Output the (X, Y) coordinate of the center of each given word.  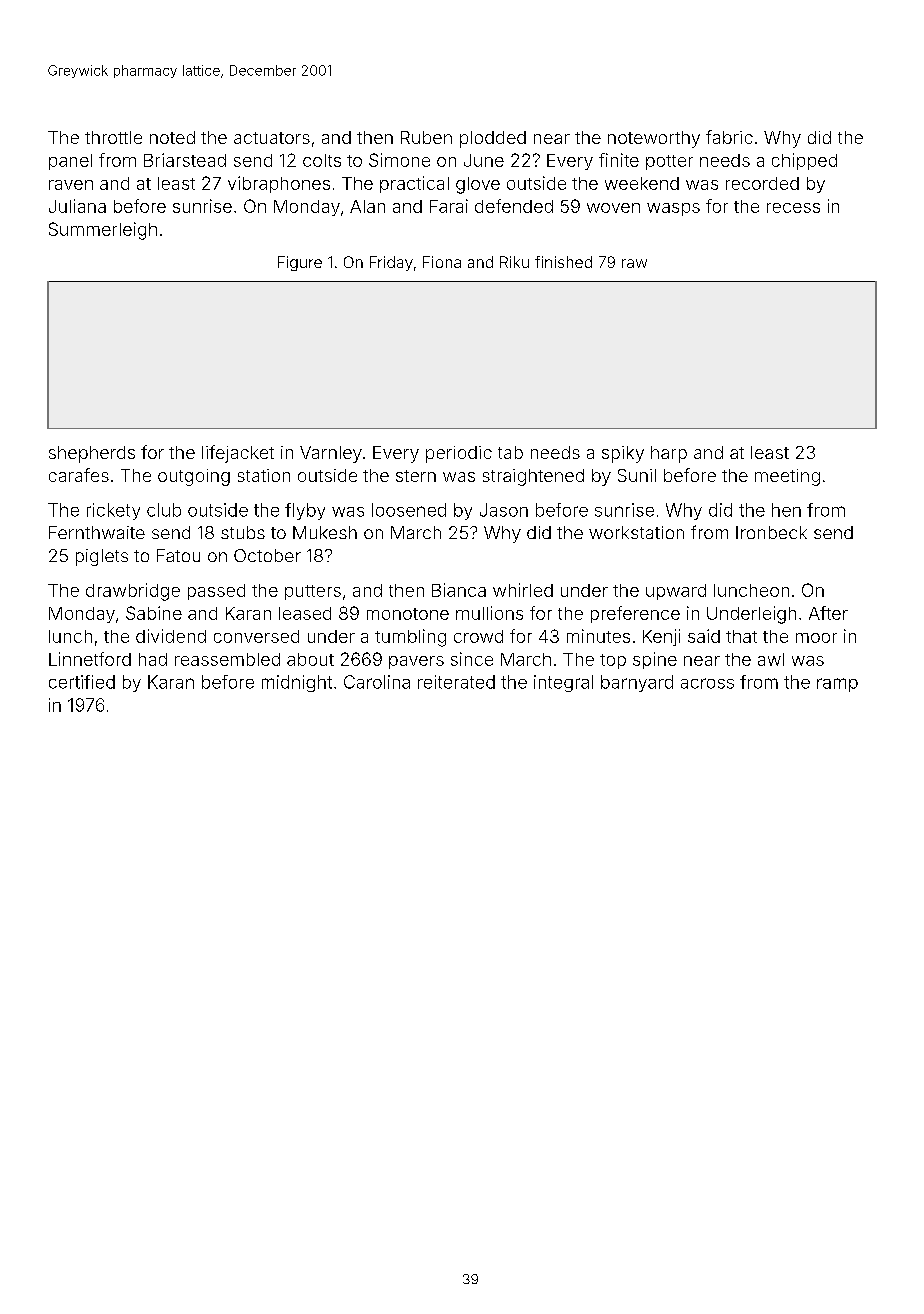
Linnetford (90, 659)
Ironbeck (771, 532)
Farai (449, 206)
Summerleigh (103, 231)
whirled (523, 590)
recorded (762, 183)
